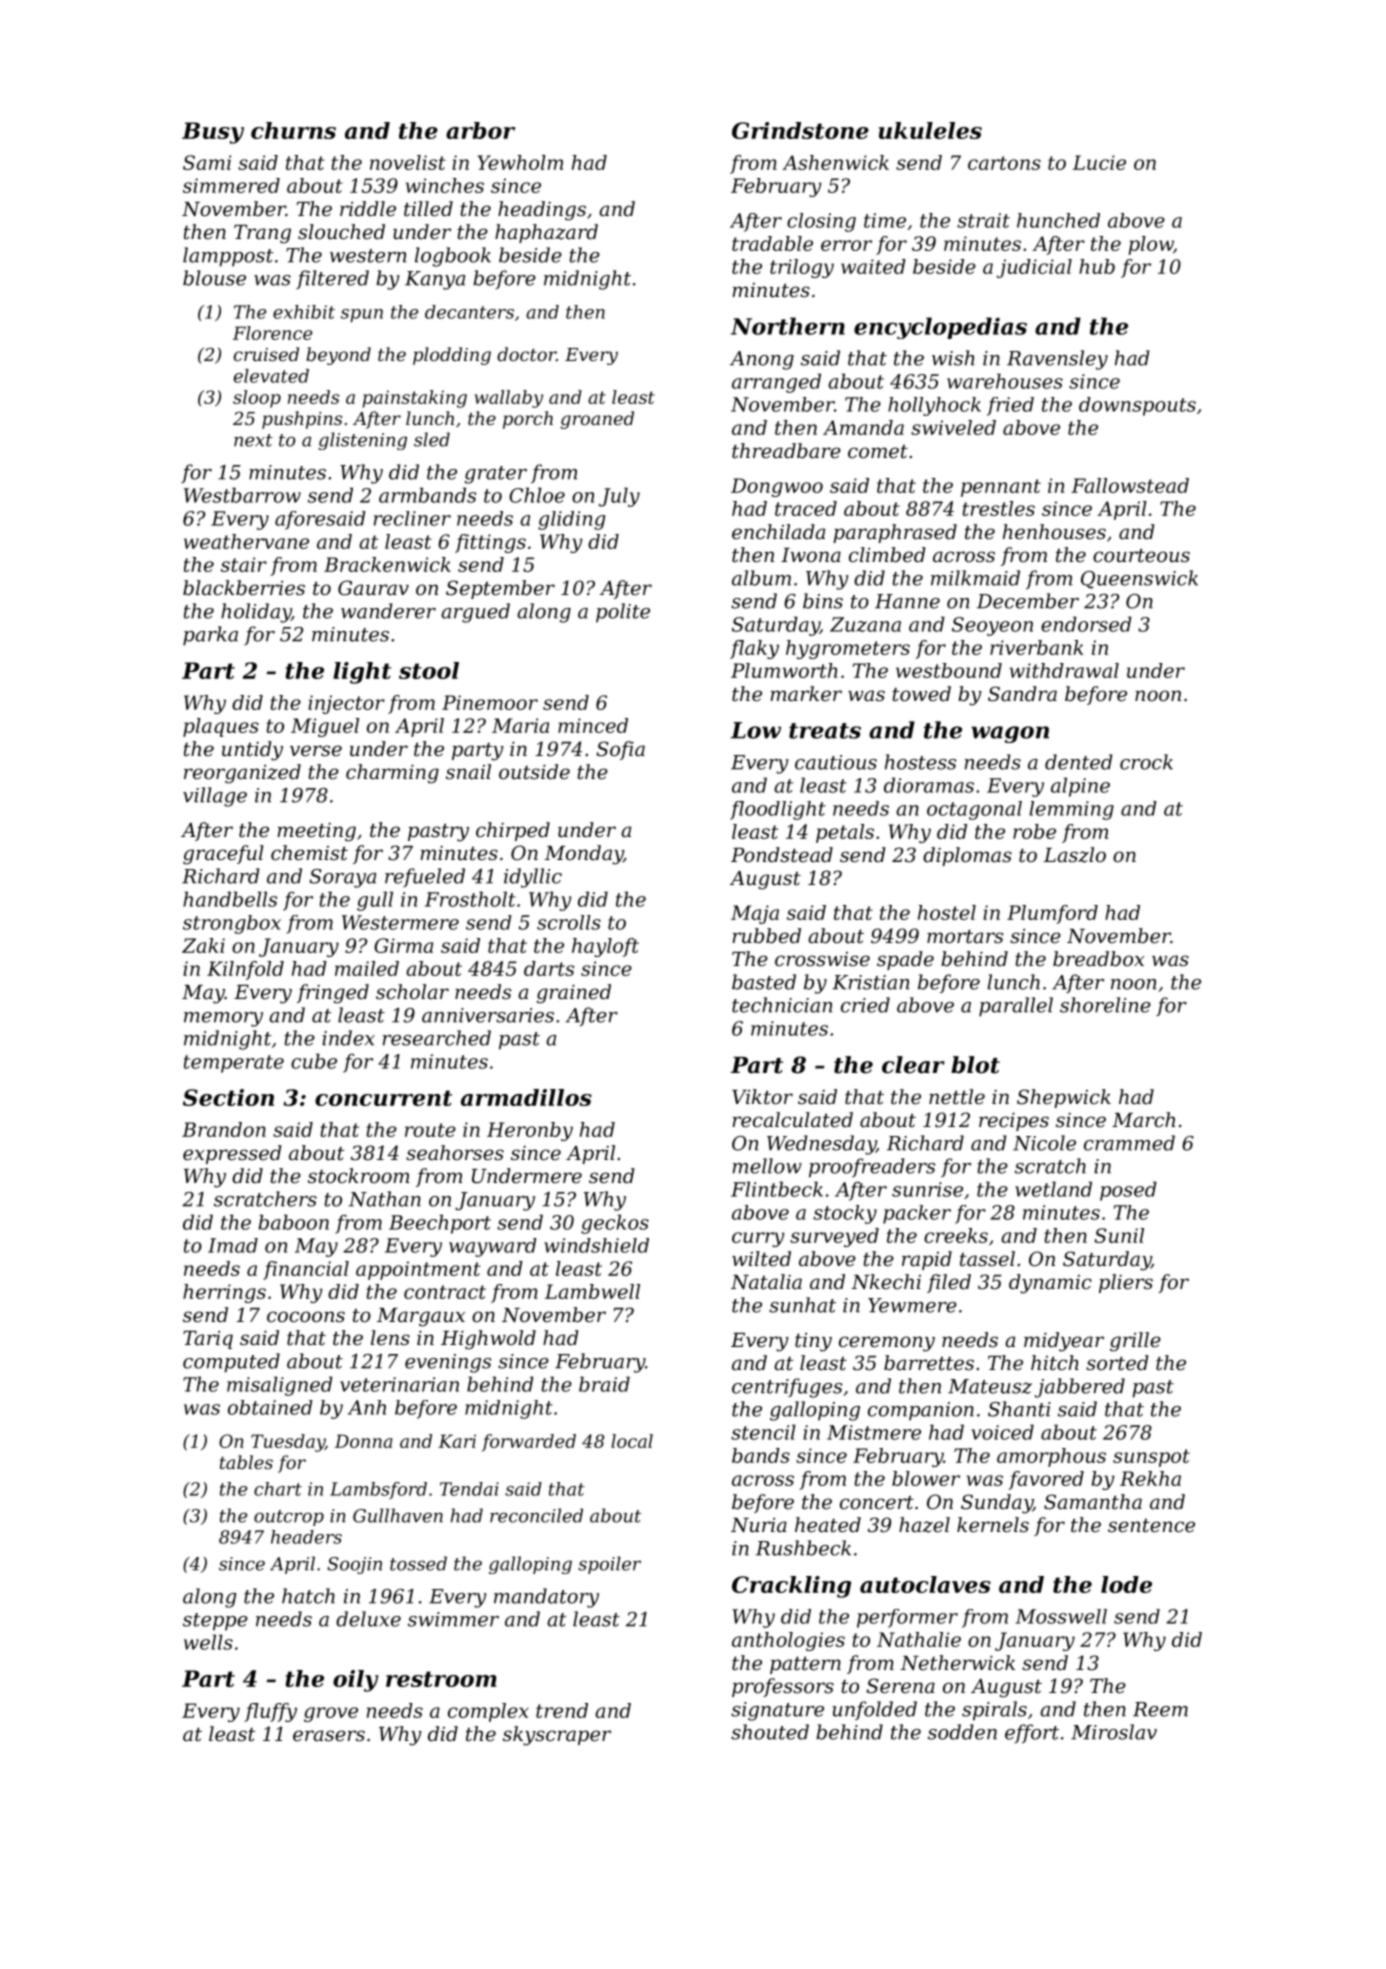 Image resolution: width=1386 pixels, height=1969 pixels. What do you see at coordinates (309, 853) in the screenshot?
I see `chemist` at bounding box center [309, 853].
